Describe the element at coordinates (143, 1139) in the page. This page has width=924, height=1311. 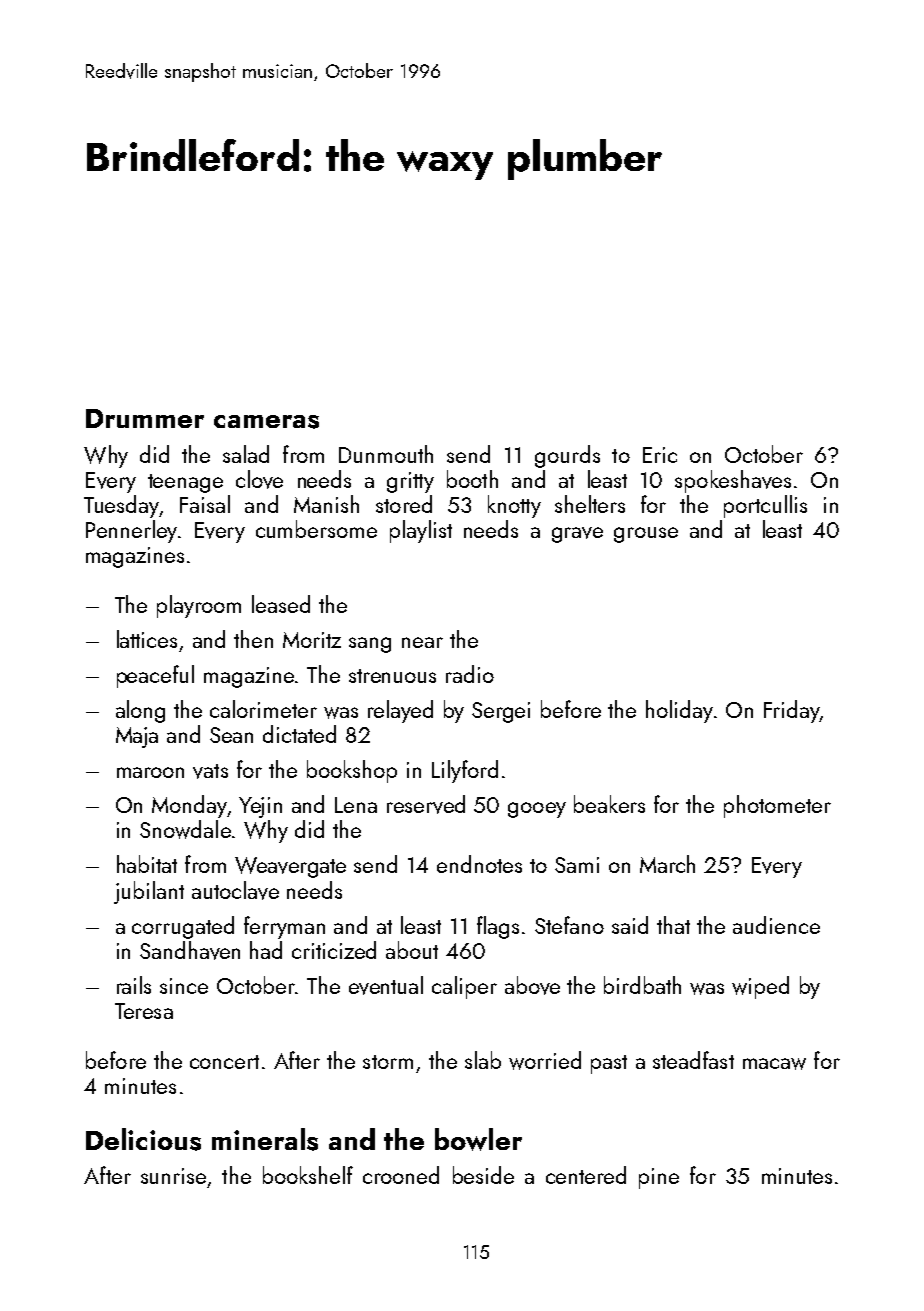
I see `Delicious` at that location.
